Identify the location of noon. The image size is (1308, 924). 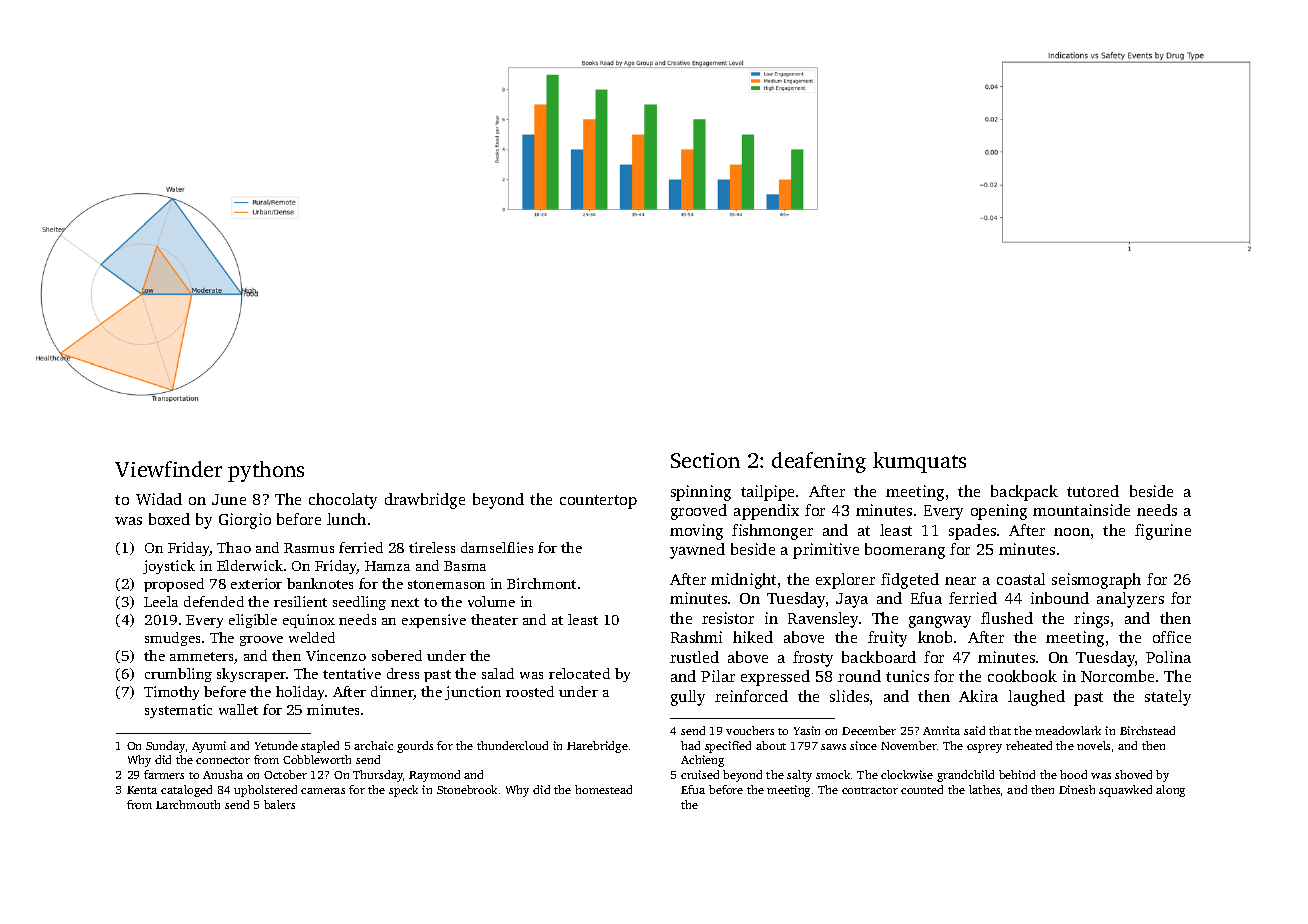
(1072, 532).
